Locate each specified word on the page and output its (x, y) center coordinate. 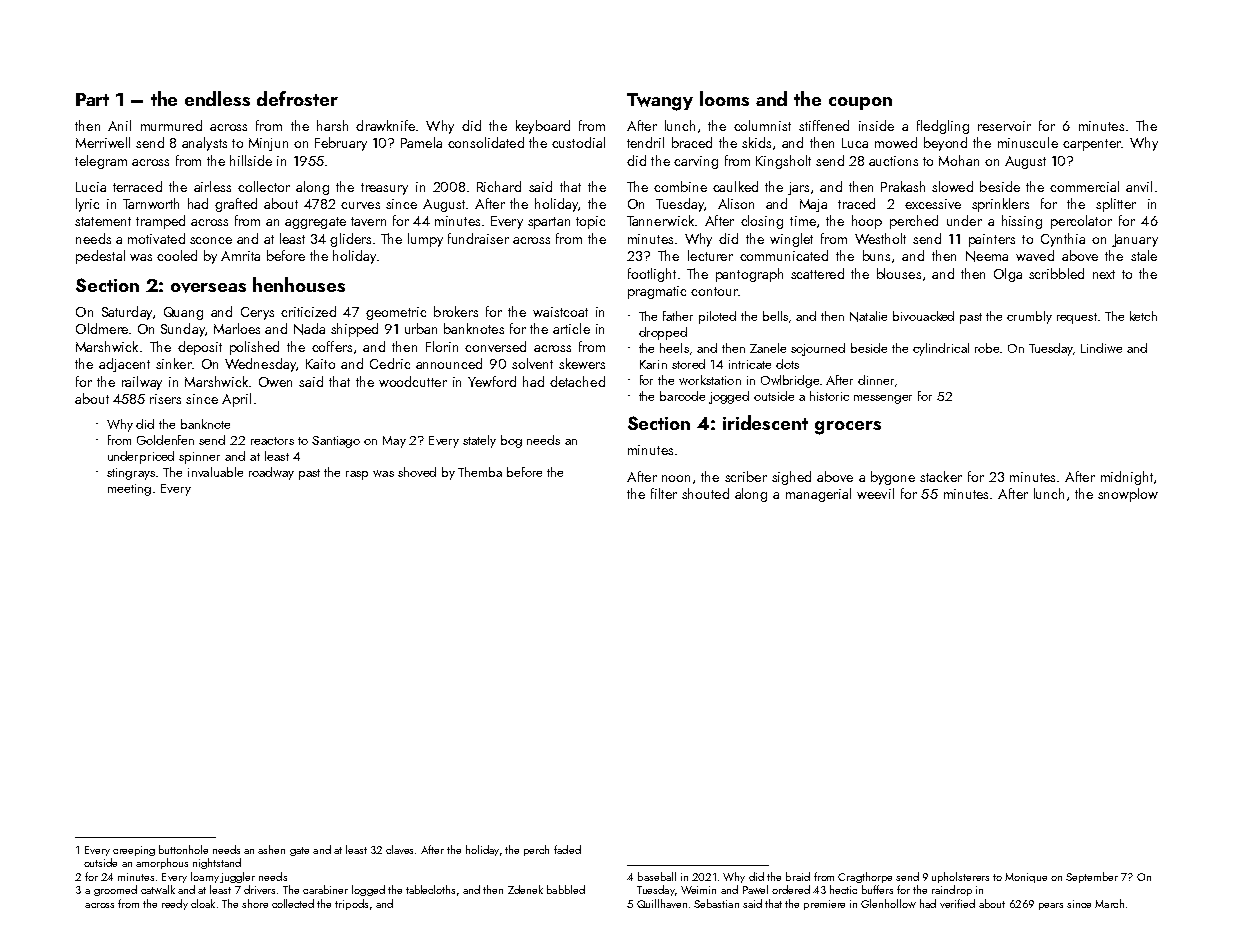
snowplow (1128, 495)
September (1092, 877)
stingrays (131, 474)
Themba (480, 472)
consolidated (486, 142)
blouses (899, 273)
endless (217, 98)
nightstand (217, 863)
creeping (134, 851)
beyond (945, 144)
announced (449, 363)
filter (664, 493)
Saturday (127, 313)
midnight (1127, 478)
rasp (357, 475)
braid (798, 876)
